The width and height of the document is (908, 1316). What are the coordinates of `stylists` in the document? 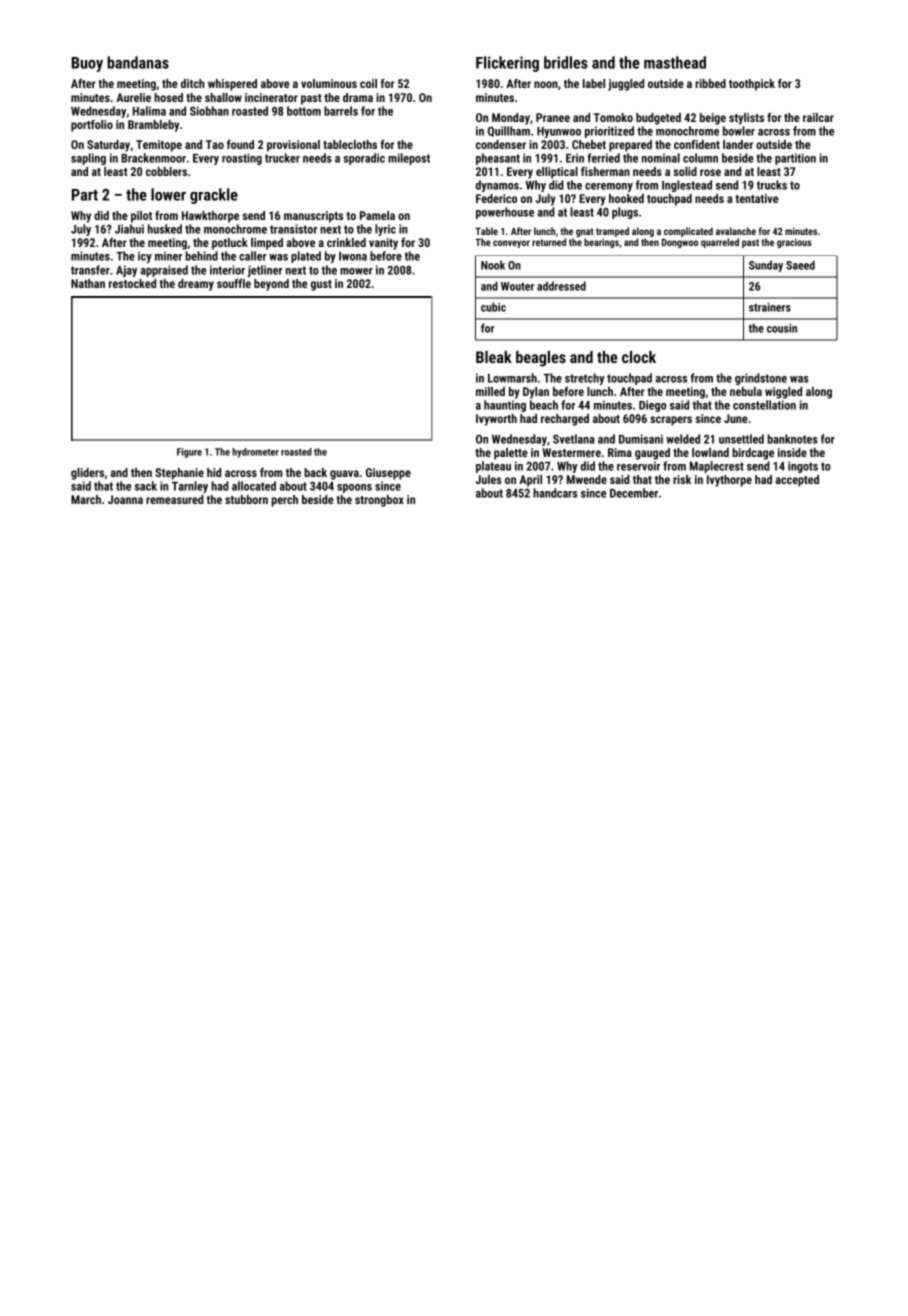 It's located at (746, 119).
